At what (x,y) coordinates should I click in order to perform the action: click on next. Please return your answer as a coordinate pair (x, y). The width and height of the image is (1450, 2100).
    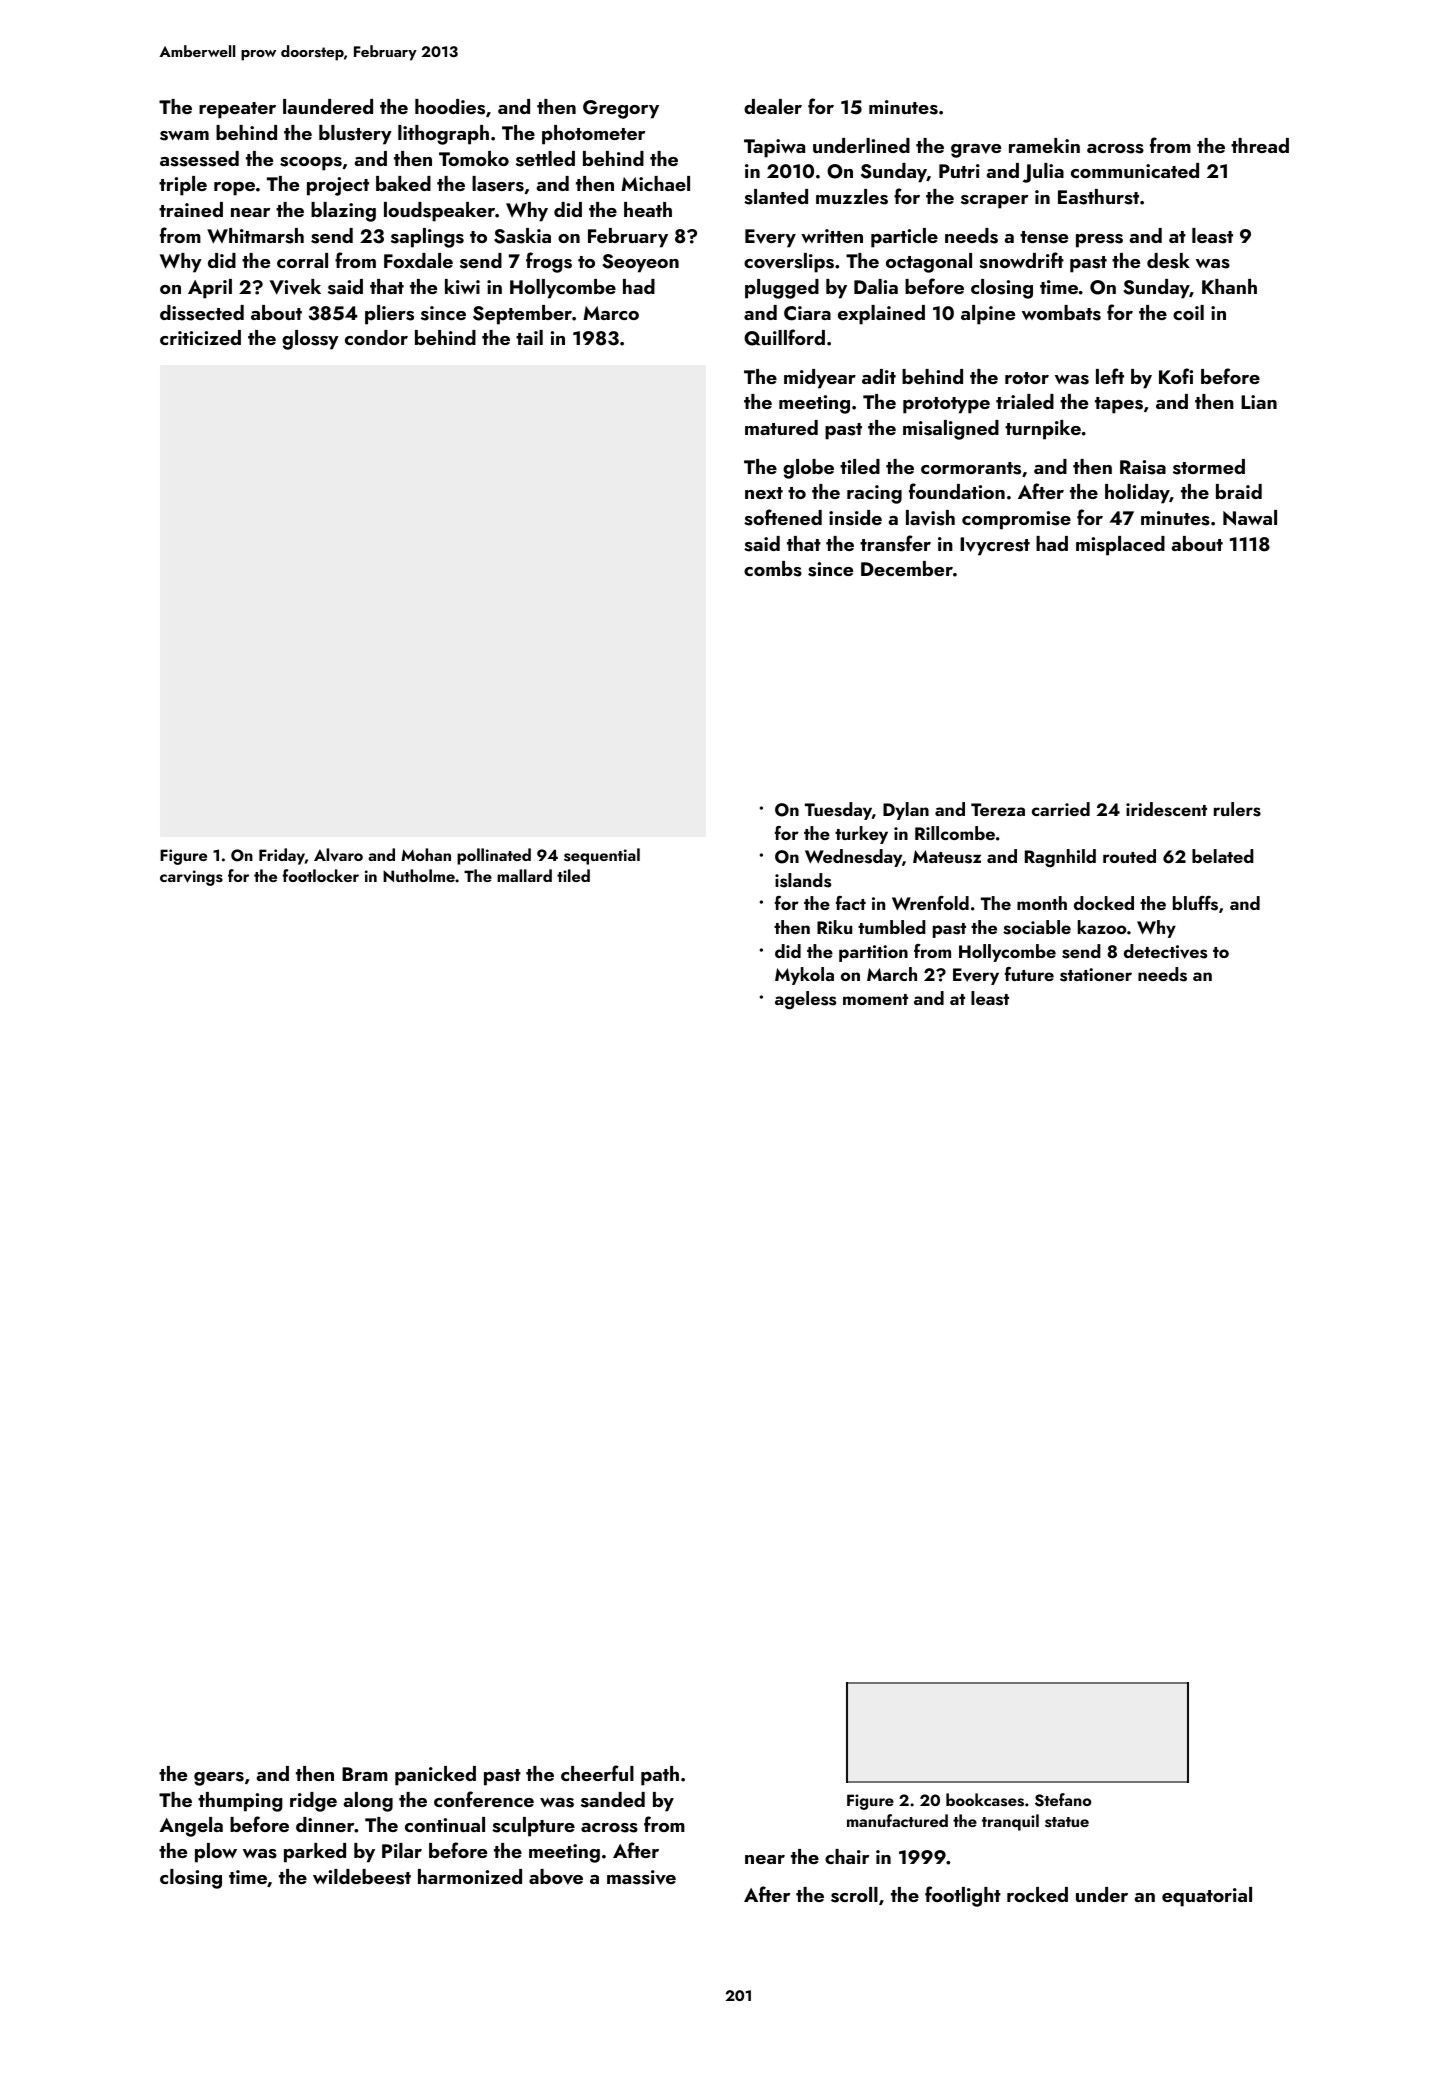
    Looking at the image, I should click on (764, 493).
